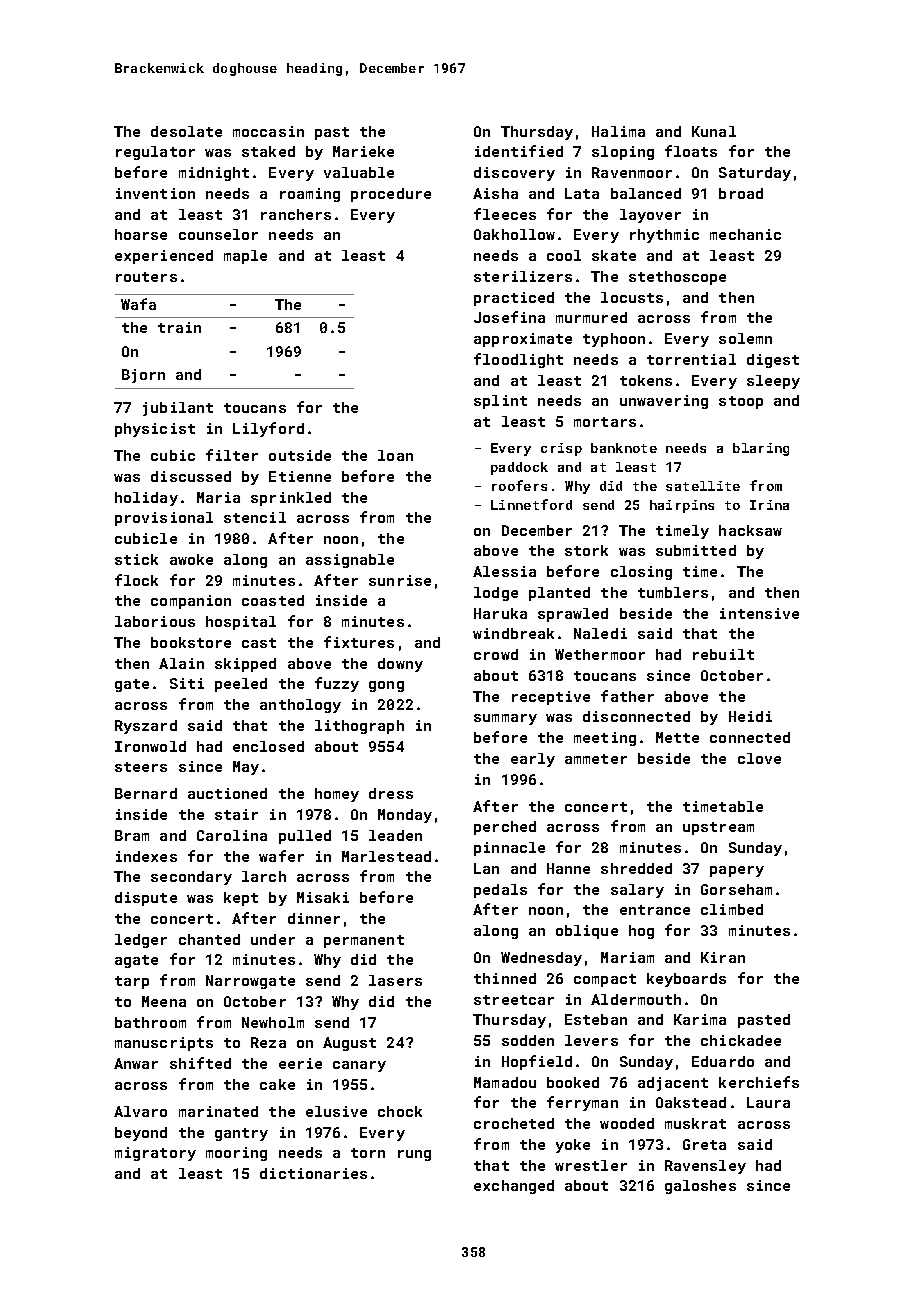  Describe the element at coordinates (528, 1040) in the image. I see `sodden` at that location.
